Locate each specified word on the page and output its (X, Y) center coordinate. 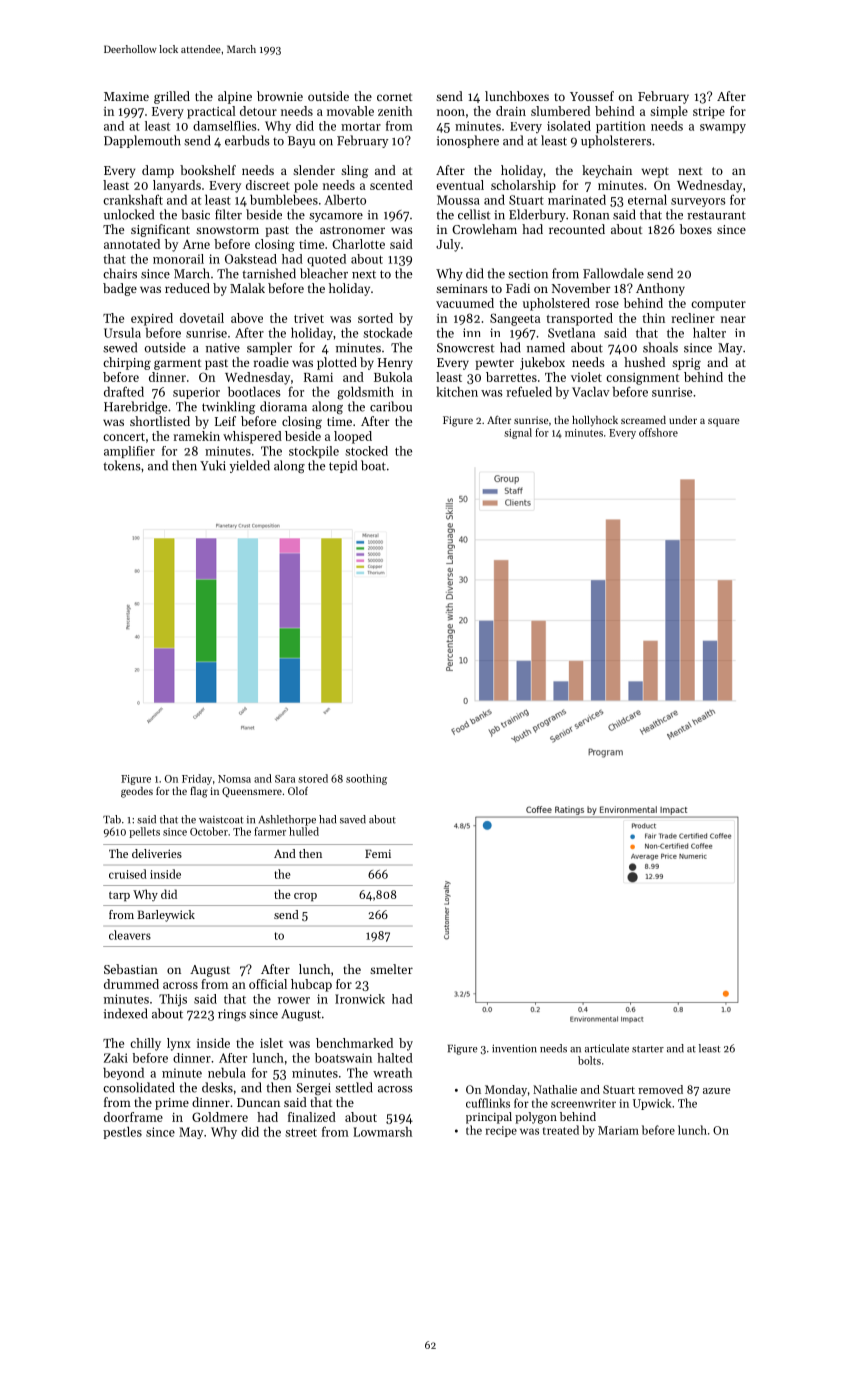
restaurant (716, 215)
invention (514, 1048)
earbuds (247, 140)
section (528, 274)
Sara (285, 779)
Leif (225, 421)
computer (718, 305)
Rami (318, 377)
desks (217, 1087)
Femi (378, 853)
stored (313, 778)
